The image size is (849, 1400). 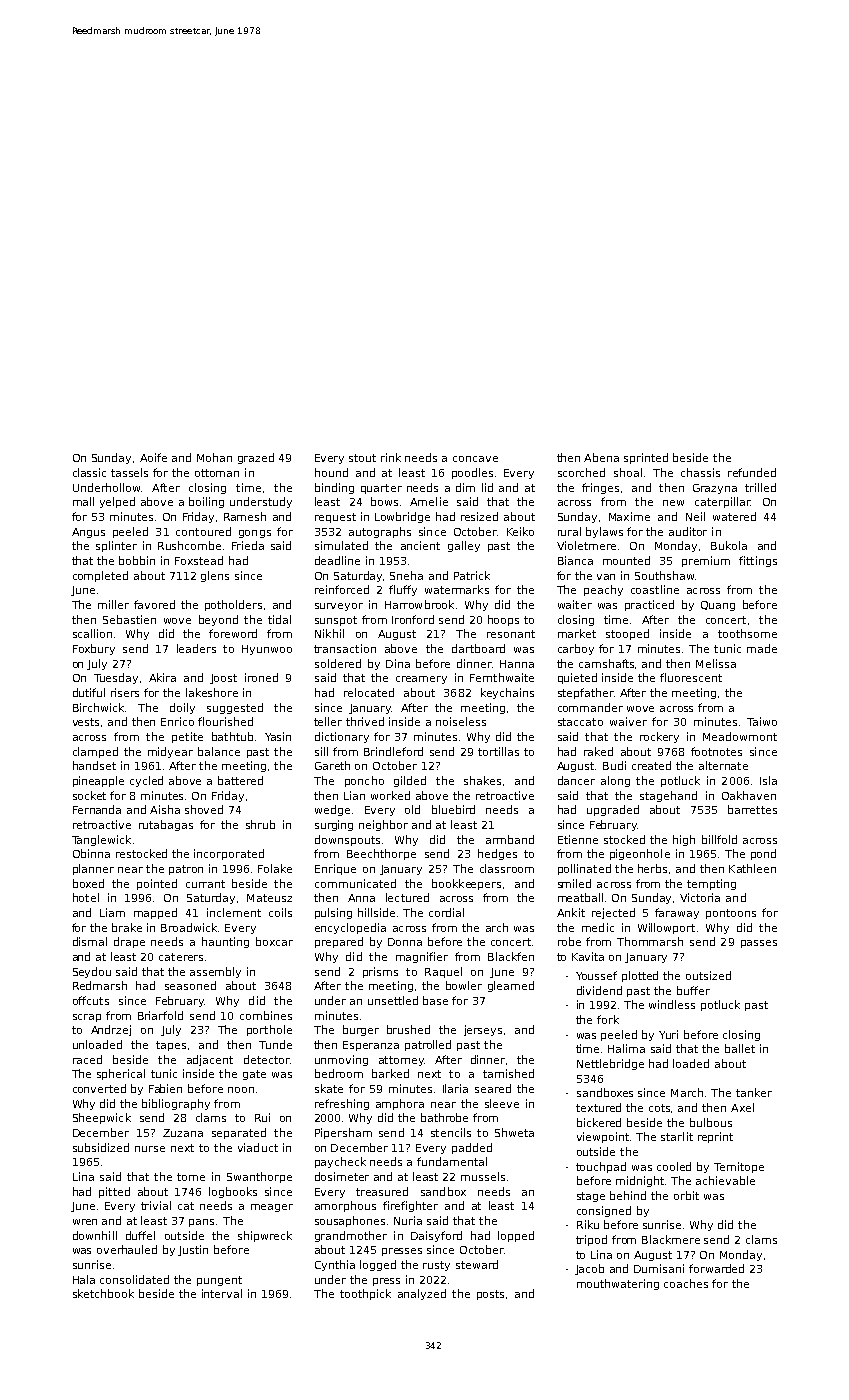 What do you see at coordinates (650, 941) in the screenshot?
I see `Thornmarsh` at bounding box center [650, 941].
